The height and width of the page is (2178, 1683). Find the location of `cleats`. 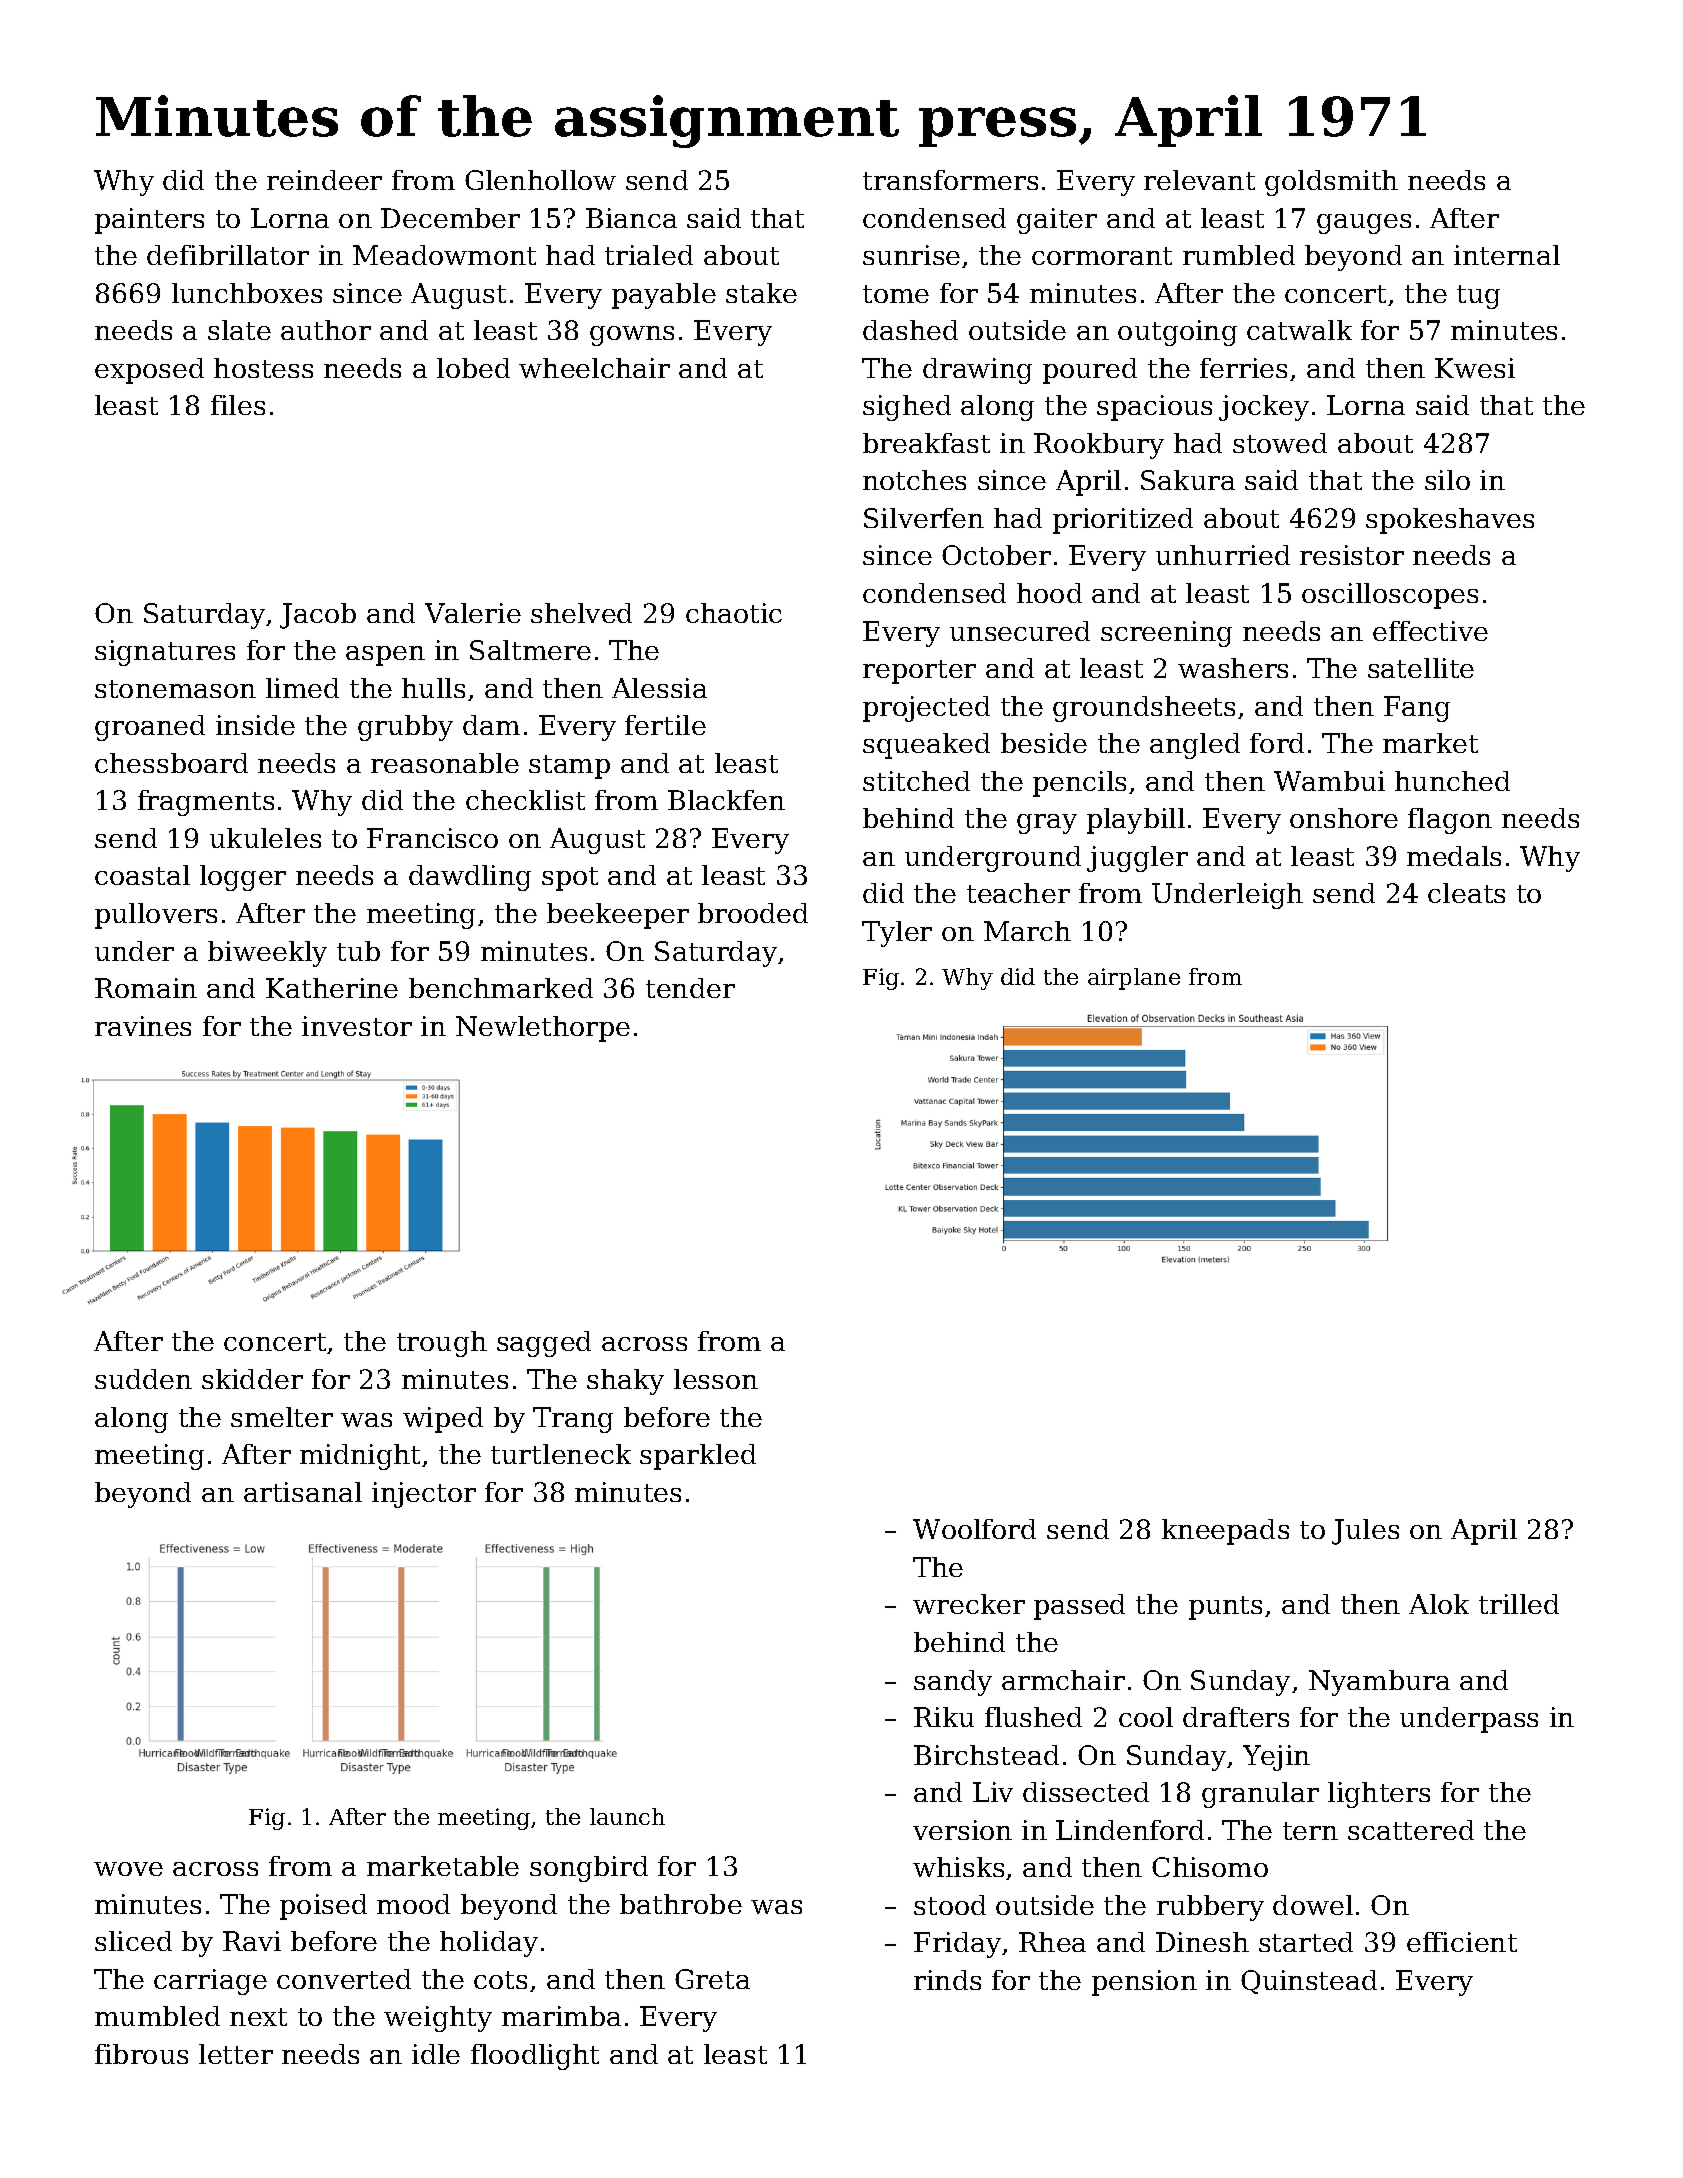

cleats is located at coordinates (1466, 893).
